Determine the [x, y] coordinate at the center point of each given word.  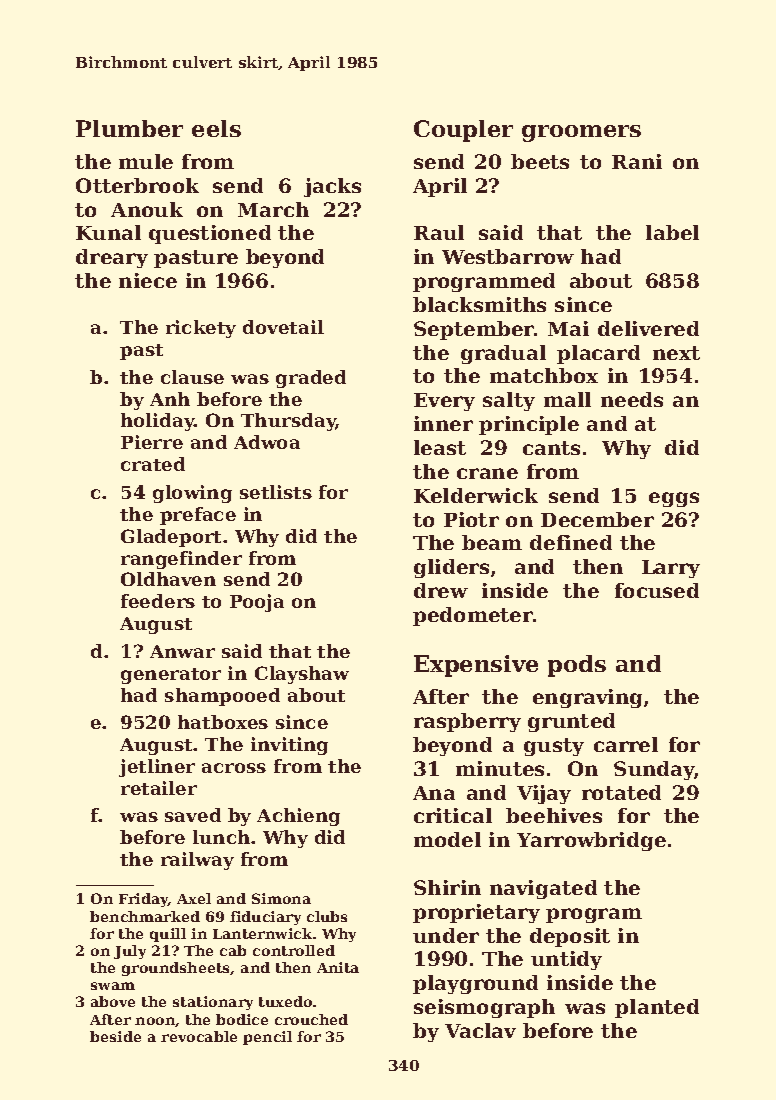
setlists [276, 492]
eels [216, 128]
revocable [199, 1036]
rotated [621, 792]
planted [657, 1008]
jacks [332, 187]
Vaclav [480, 1030]
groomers [581, 133]
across [234, 768]
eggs [674, 499]
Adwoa [267, 442]
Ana [434, 793]
